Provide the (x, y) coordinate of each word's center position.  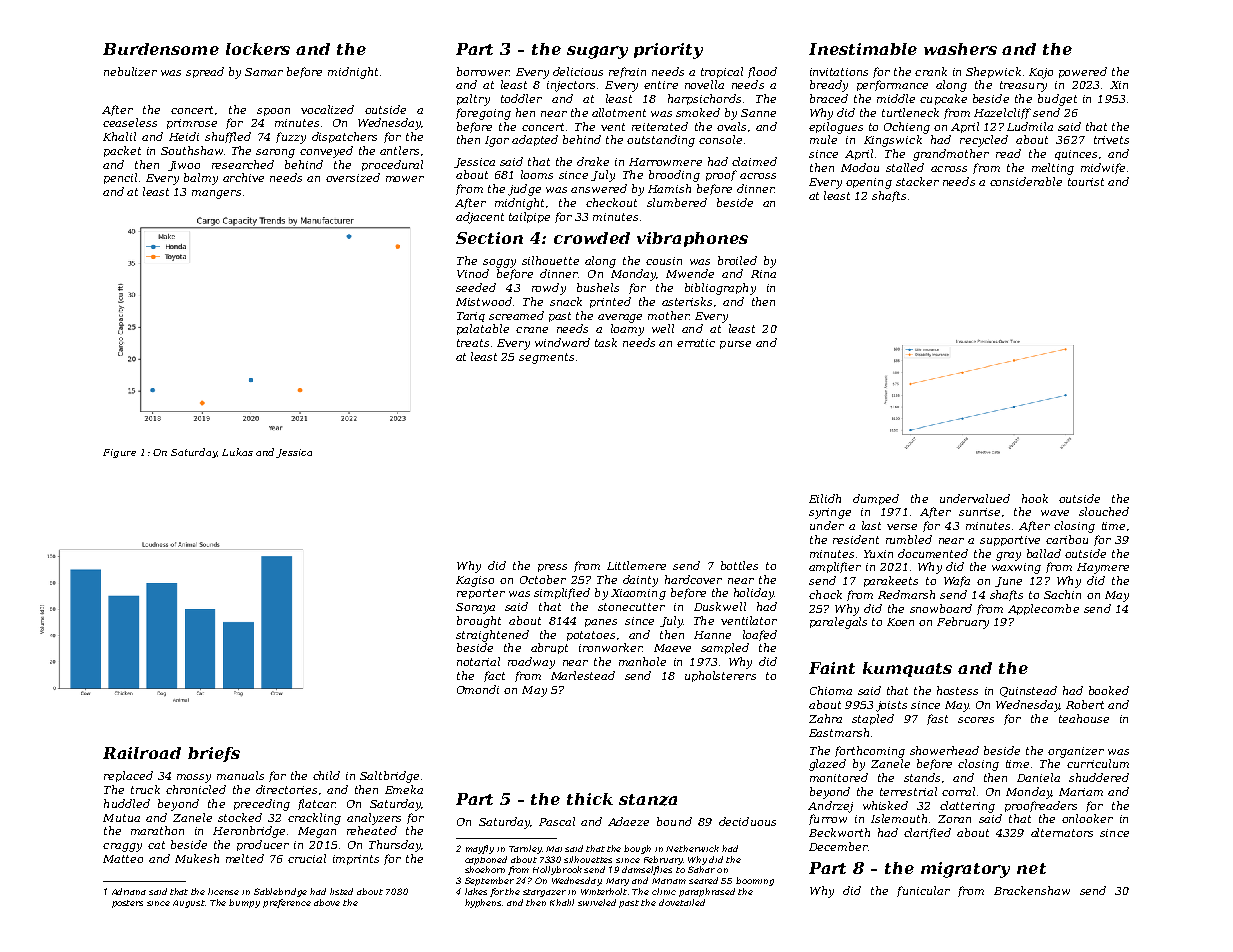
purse (735, 345)
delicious (578, 71)
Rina (763, 274)
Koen (900, 622)
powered (1083, 72)
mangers (216, 194)
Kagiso (475, 581)
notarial (478, 661)
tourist (1086, 182)
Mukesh (197, 858)
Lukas (237, 452)
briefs (214, 754)
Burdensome (161, 49)
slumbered (677, 202)
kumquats (907, 669)
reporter (481, 594)
